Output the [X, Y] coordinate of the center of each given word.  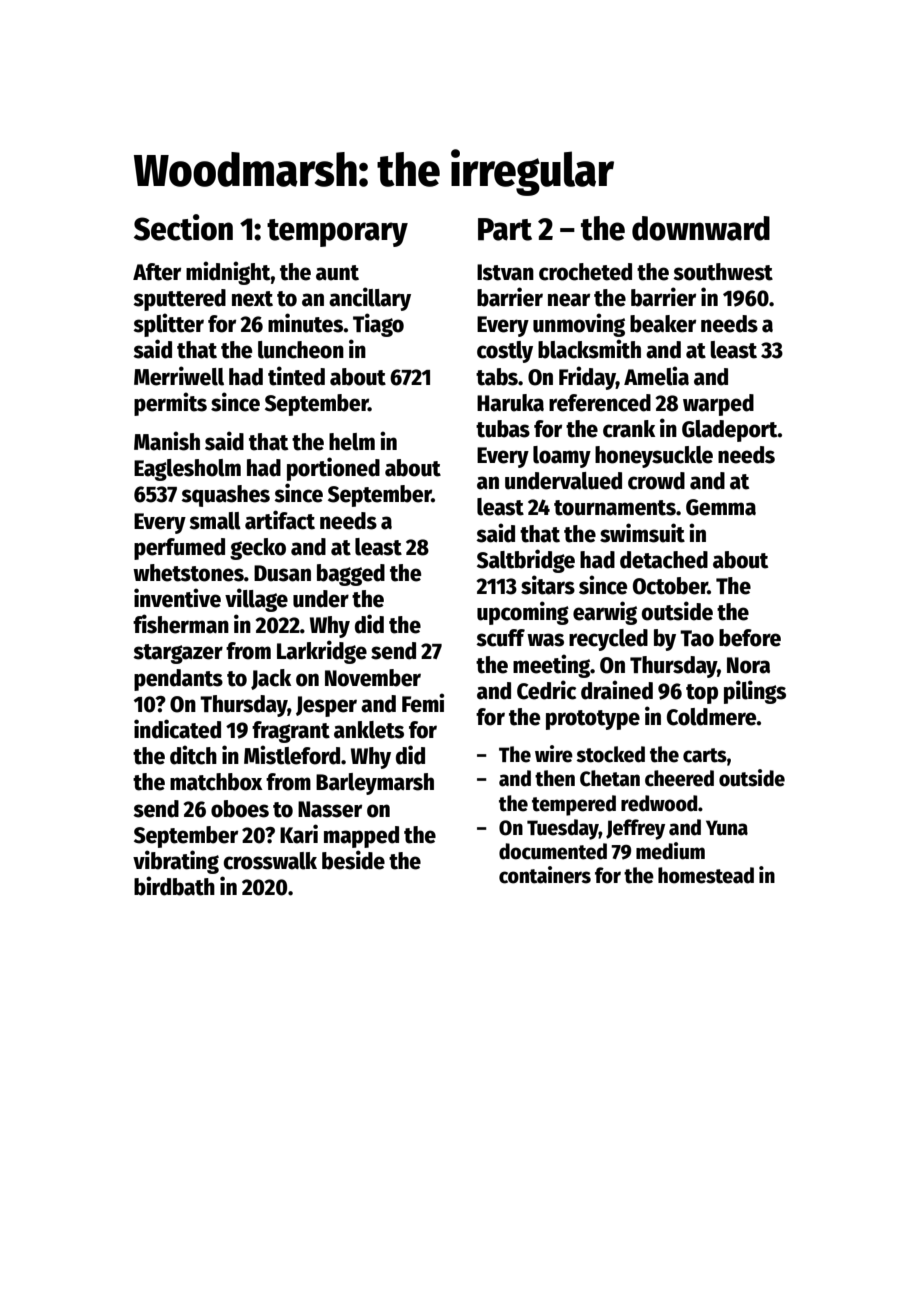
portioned [333, 469]
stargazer [178, 654]
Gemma [721, 507]
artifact [280, 520]
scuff [500, 638]
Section [183, 227]
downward [701, 228]
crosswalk [270, 861]
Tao [697, 638]
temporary [337, 233]
